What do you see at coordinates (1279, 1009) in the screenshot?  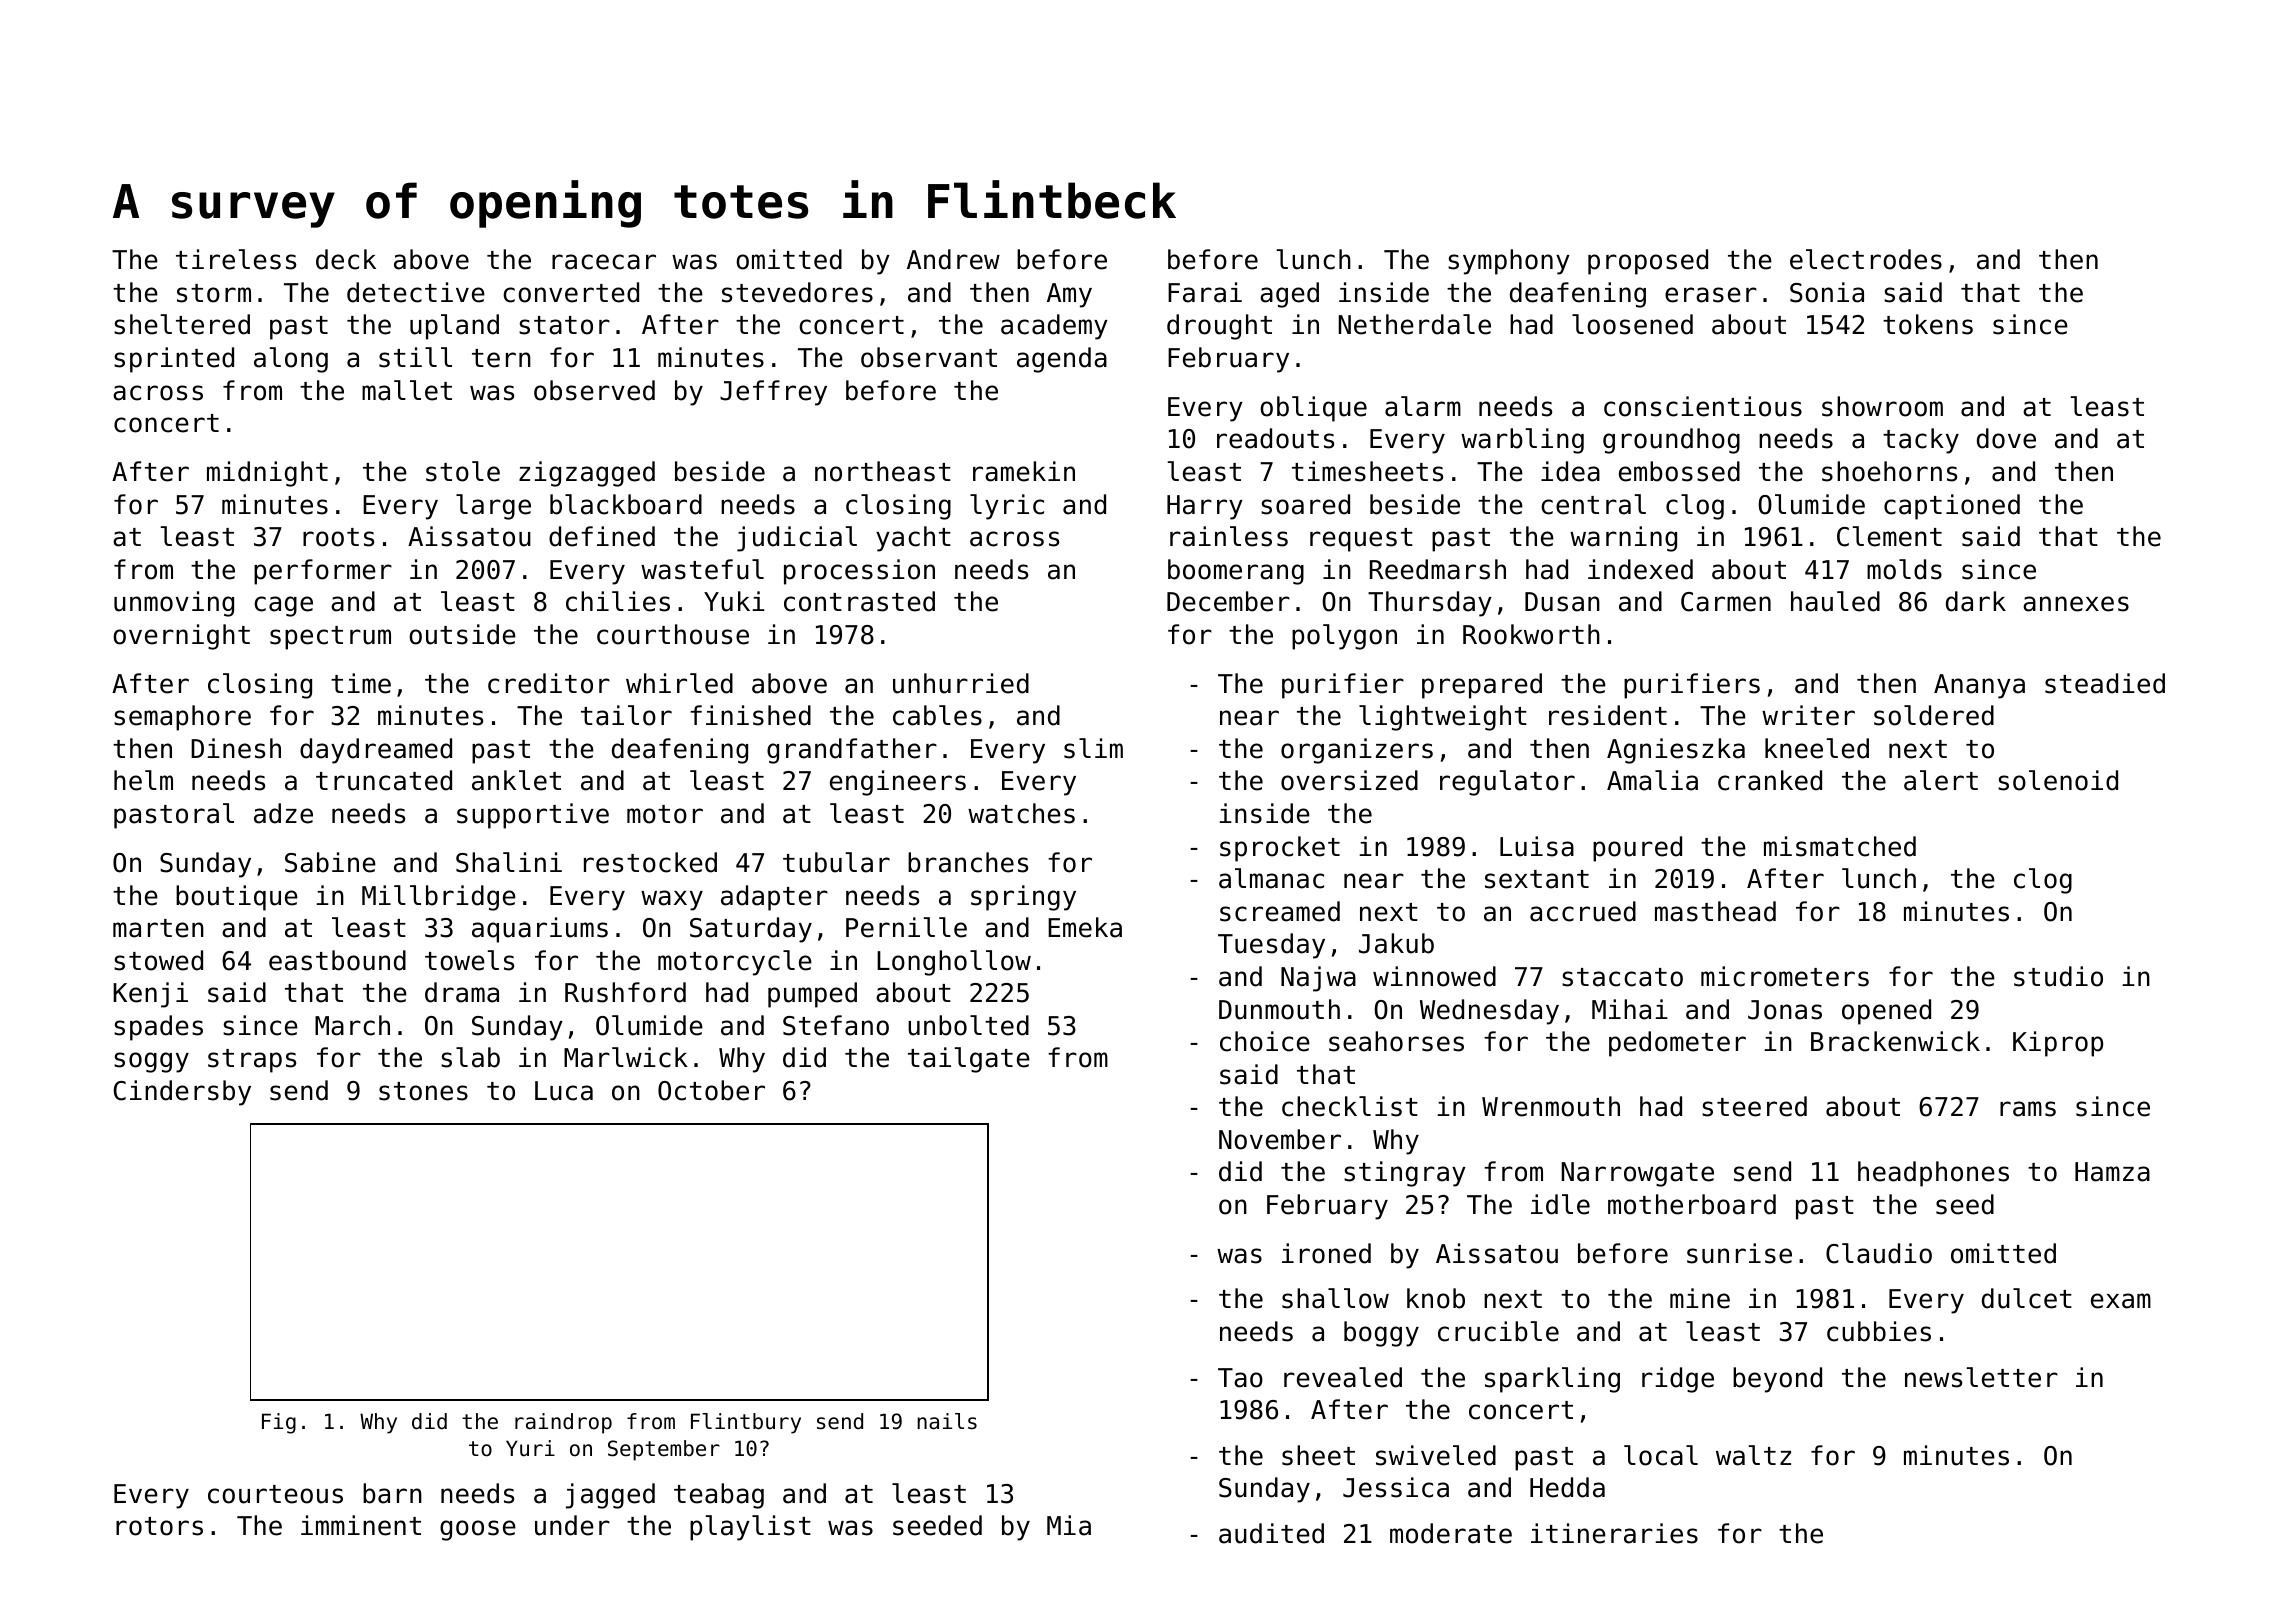 I see `Dunmouth` at bounding box center [1279, 1009].
